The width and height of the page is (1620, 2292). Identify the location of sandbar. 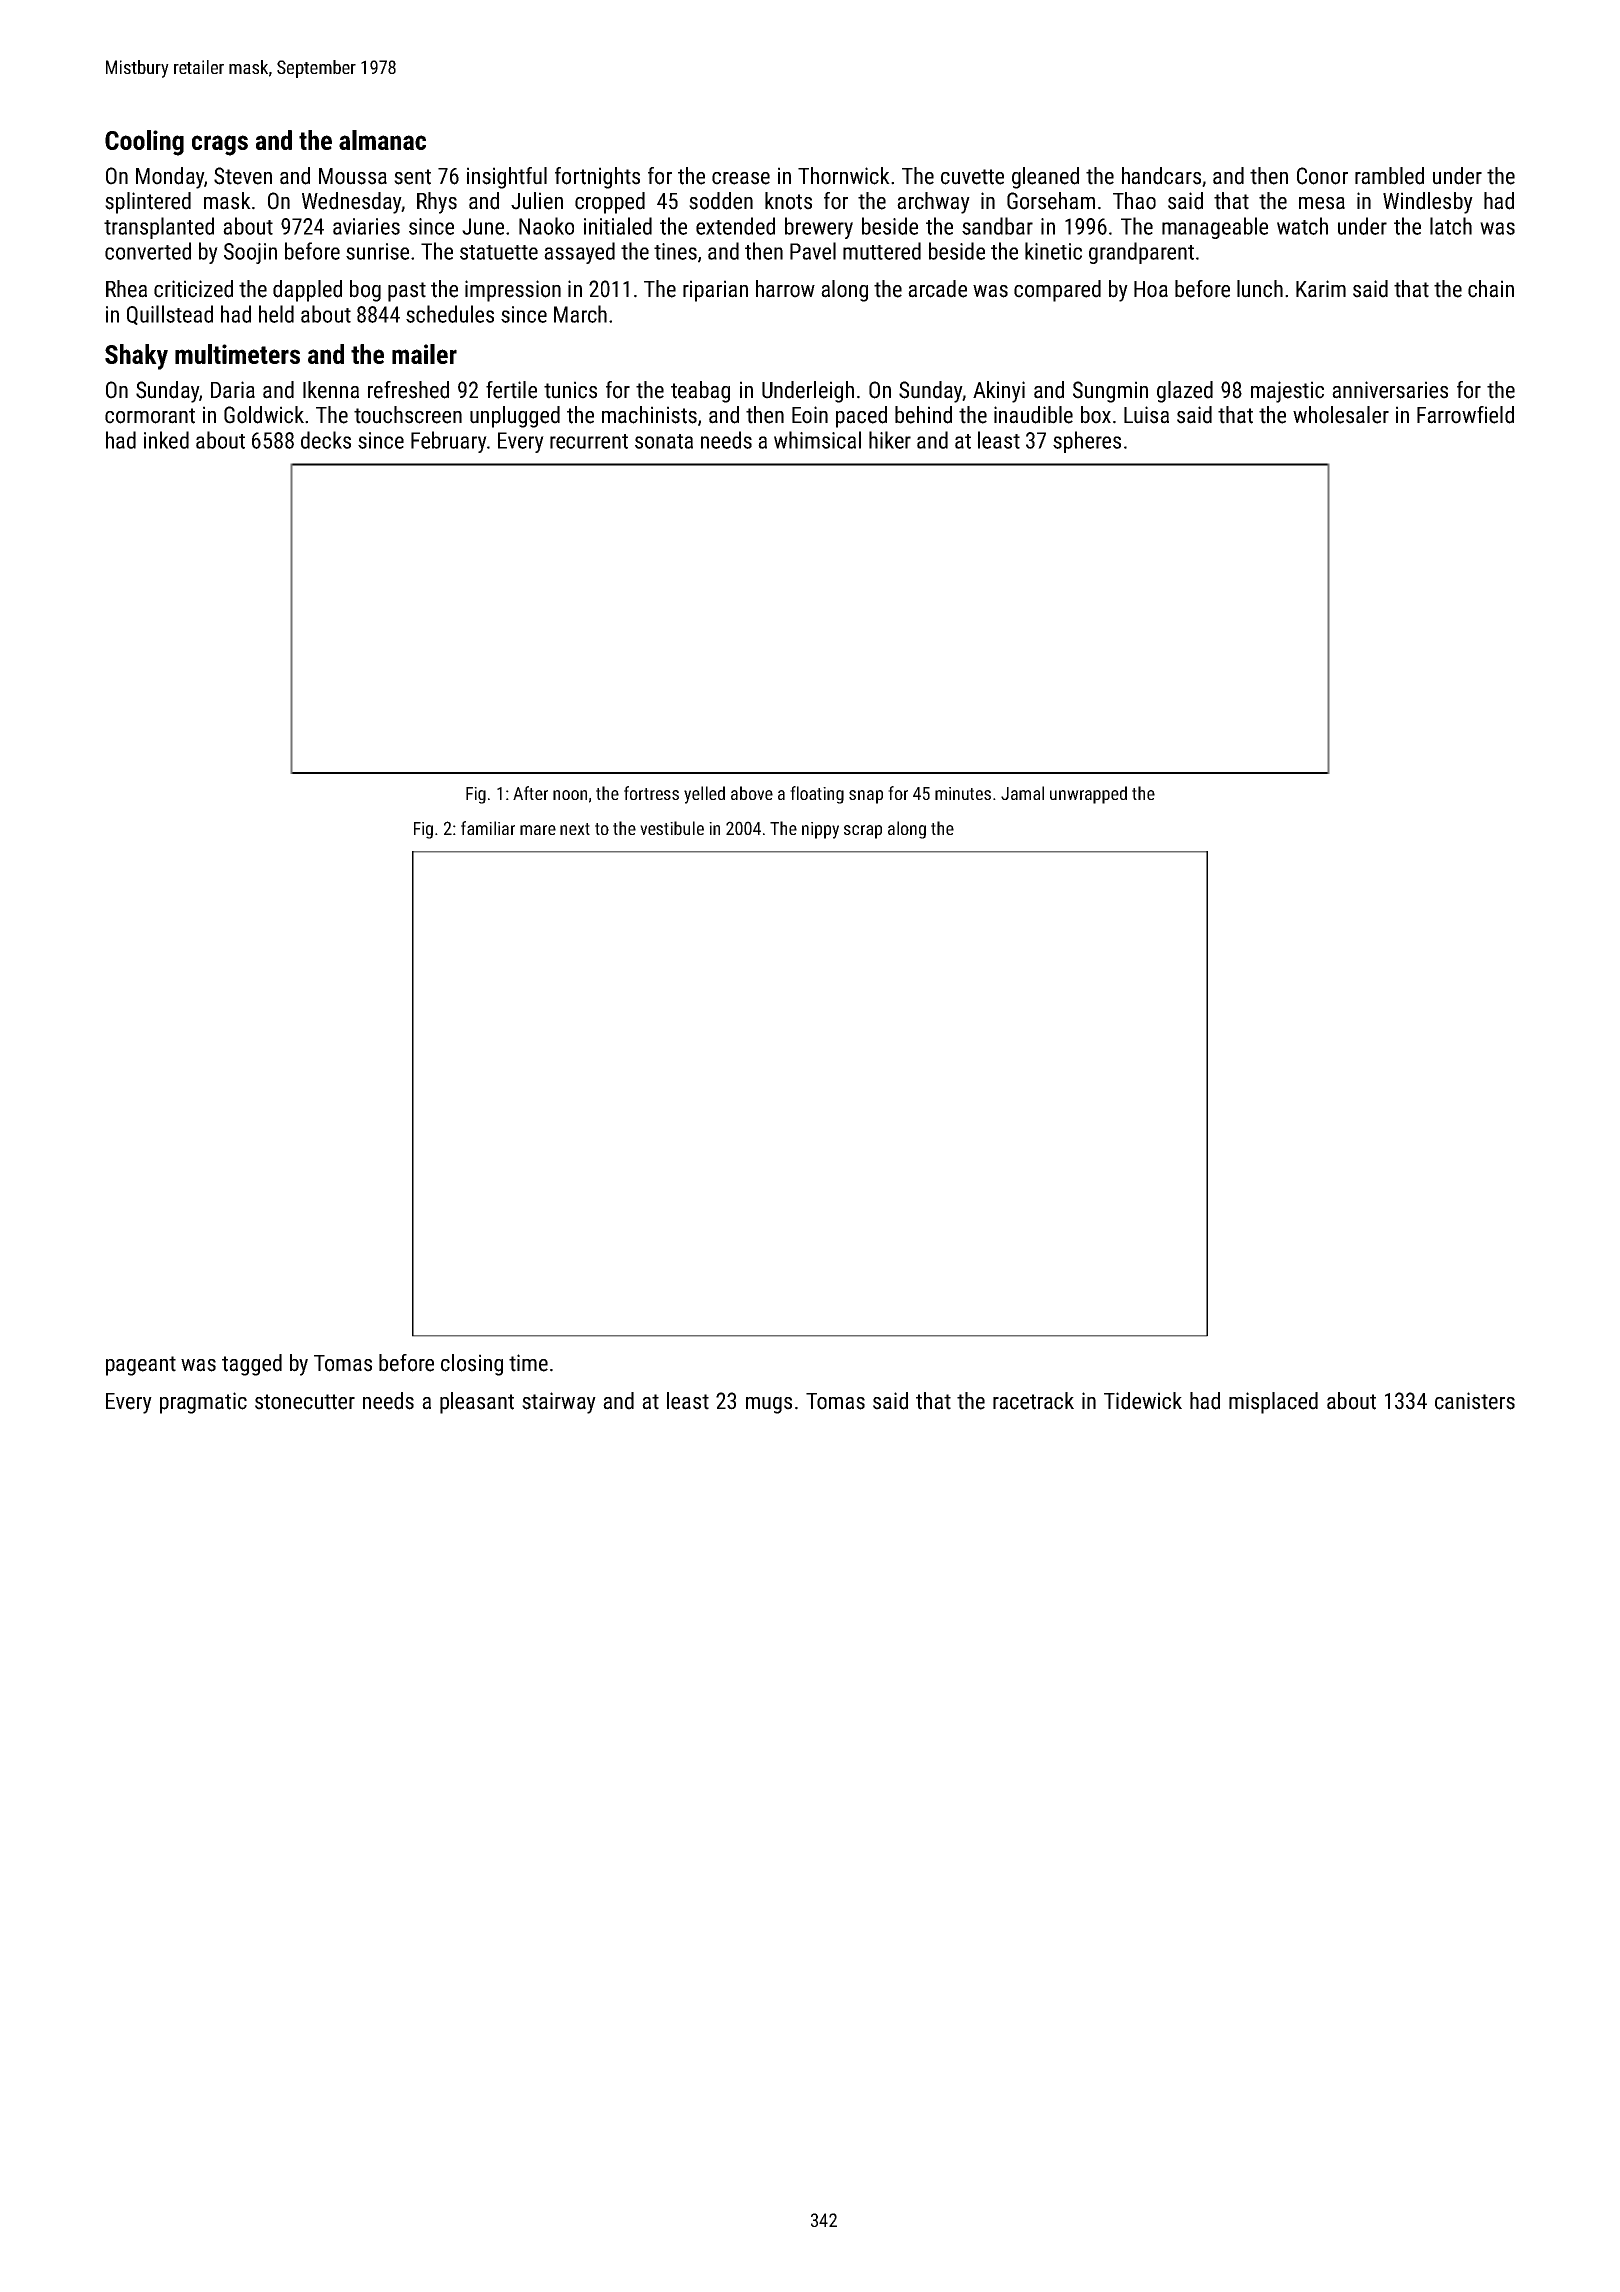
(997, 226).
